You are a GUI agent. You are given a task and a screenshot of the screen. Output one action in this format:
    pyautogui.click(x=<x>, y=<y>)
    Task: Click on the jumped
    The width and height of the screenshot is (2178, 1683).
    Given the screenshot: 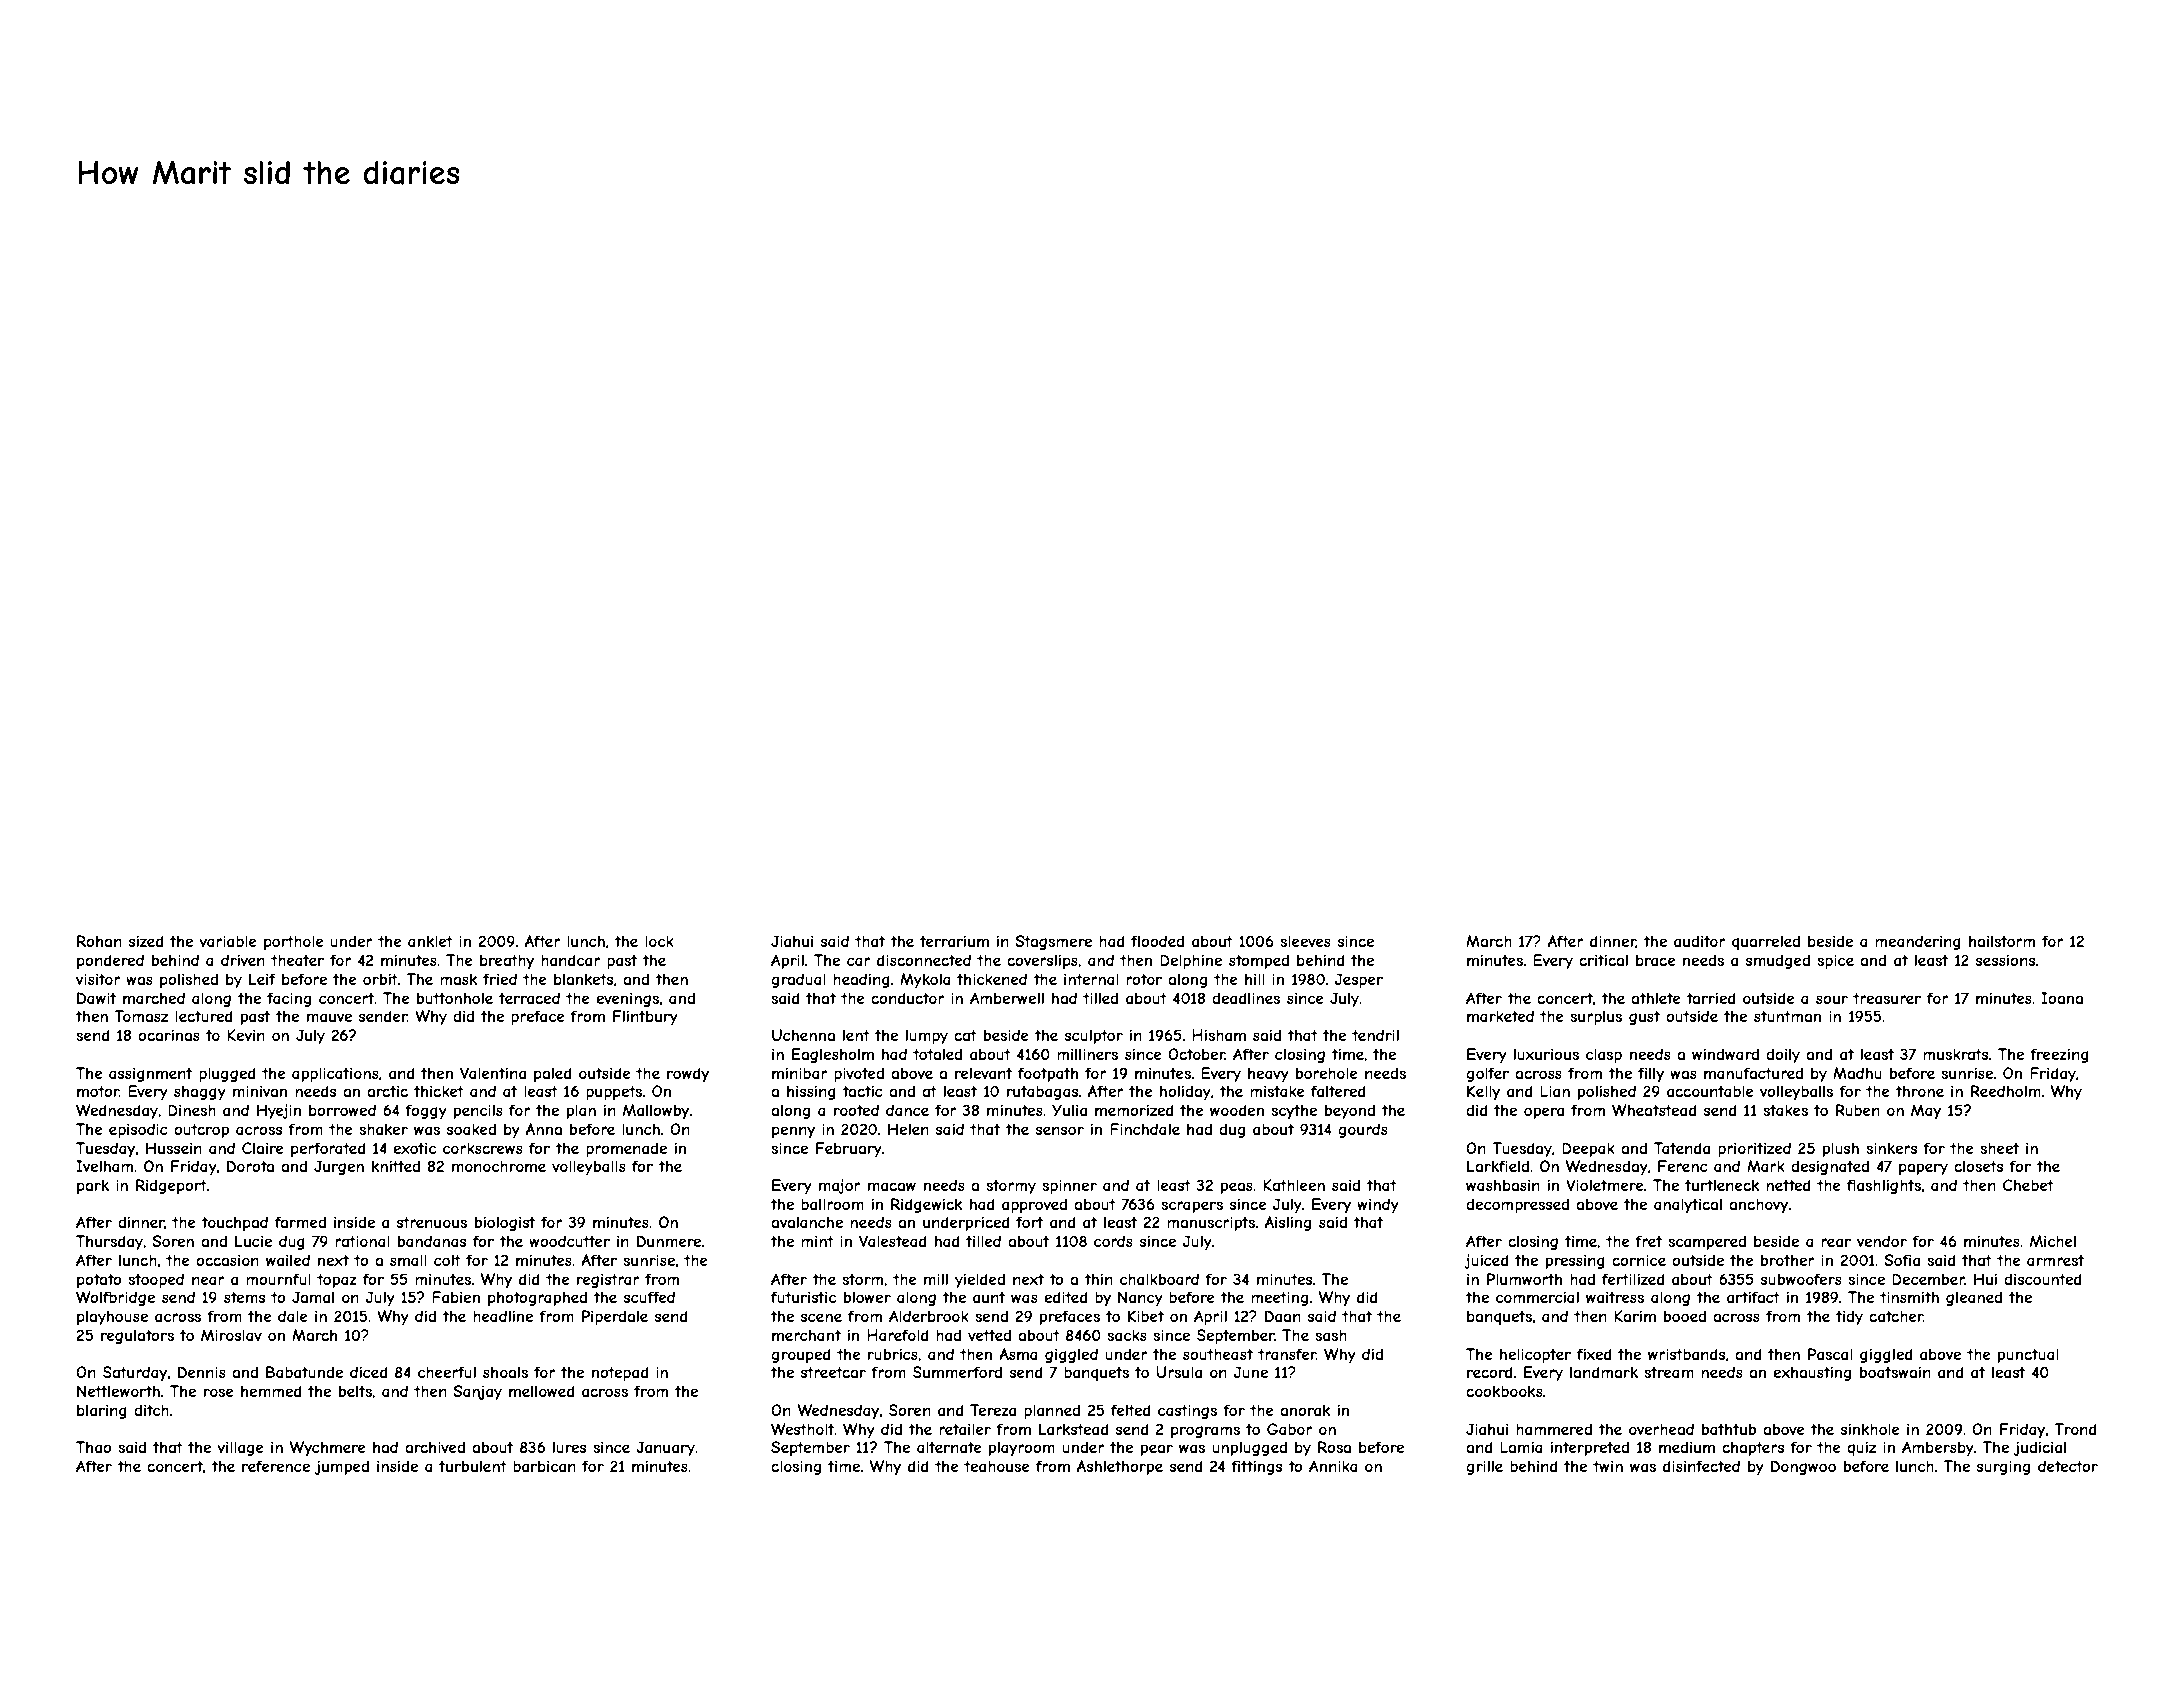 What is the action you would take?
    pyautogui.click(x=342, y=1467)
